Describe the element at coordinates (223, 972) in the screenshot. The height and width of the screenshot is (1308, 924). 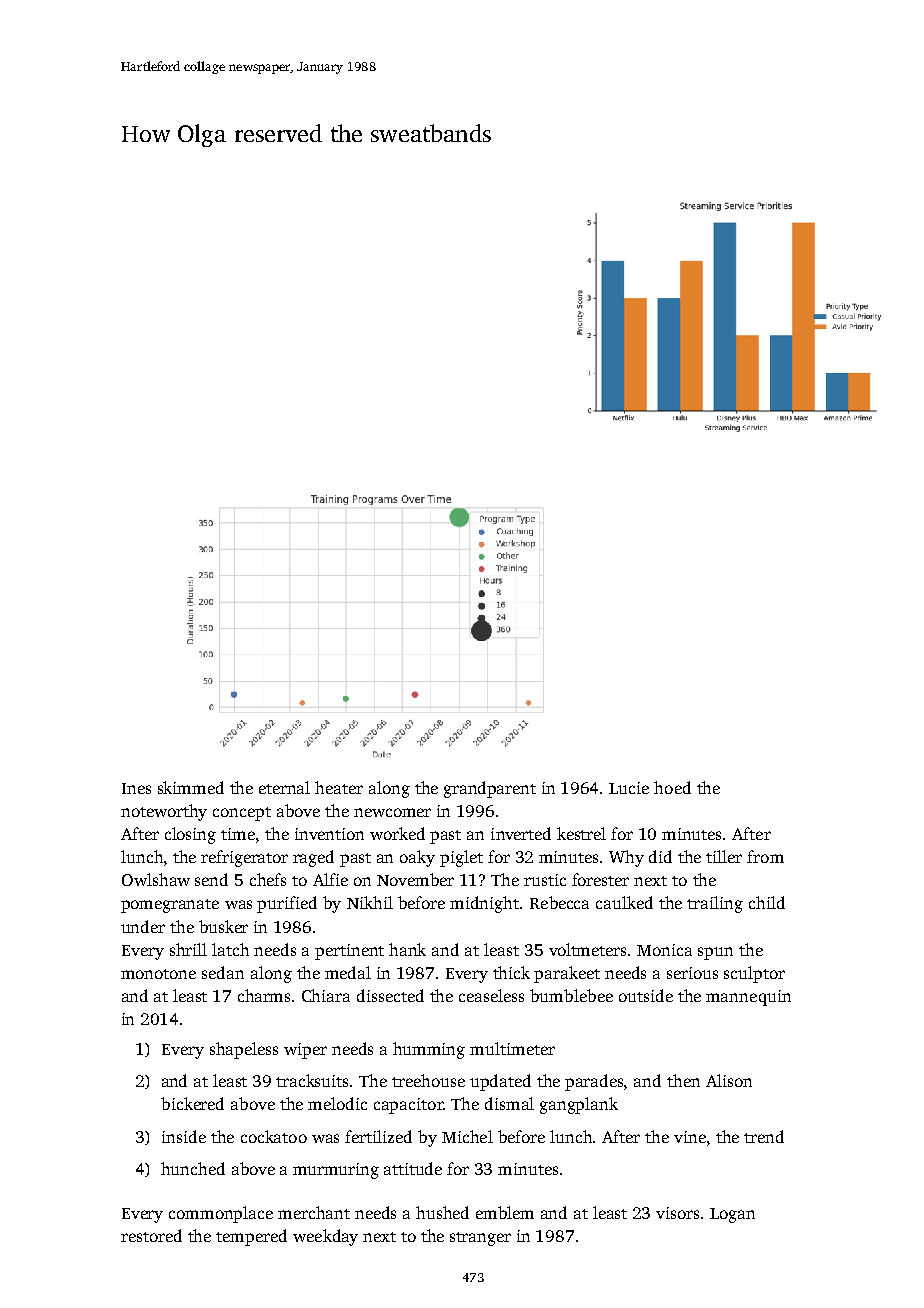
I see `sedan` at that location.
